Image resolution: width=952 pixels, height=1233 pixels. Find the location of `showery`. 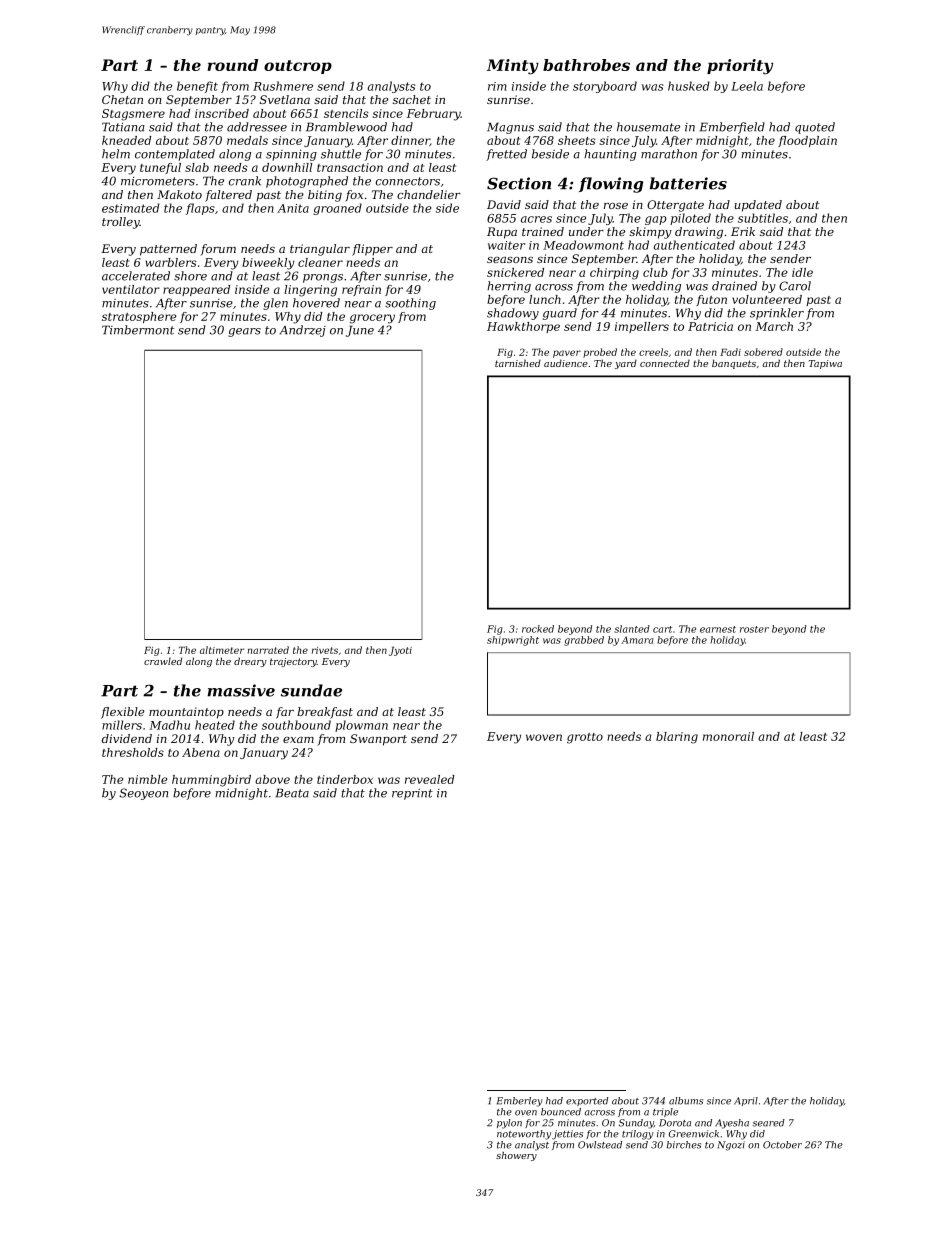

showery is located at coordinates (516, 1156).
